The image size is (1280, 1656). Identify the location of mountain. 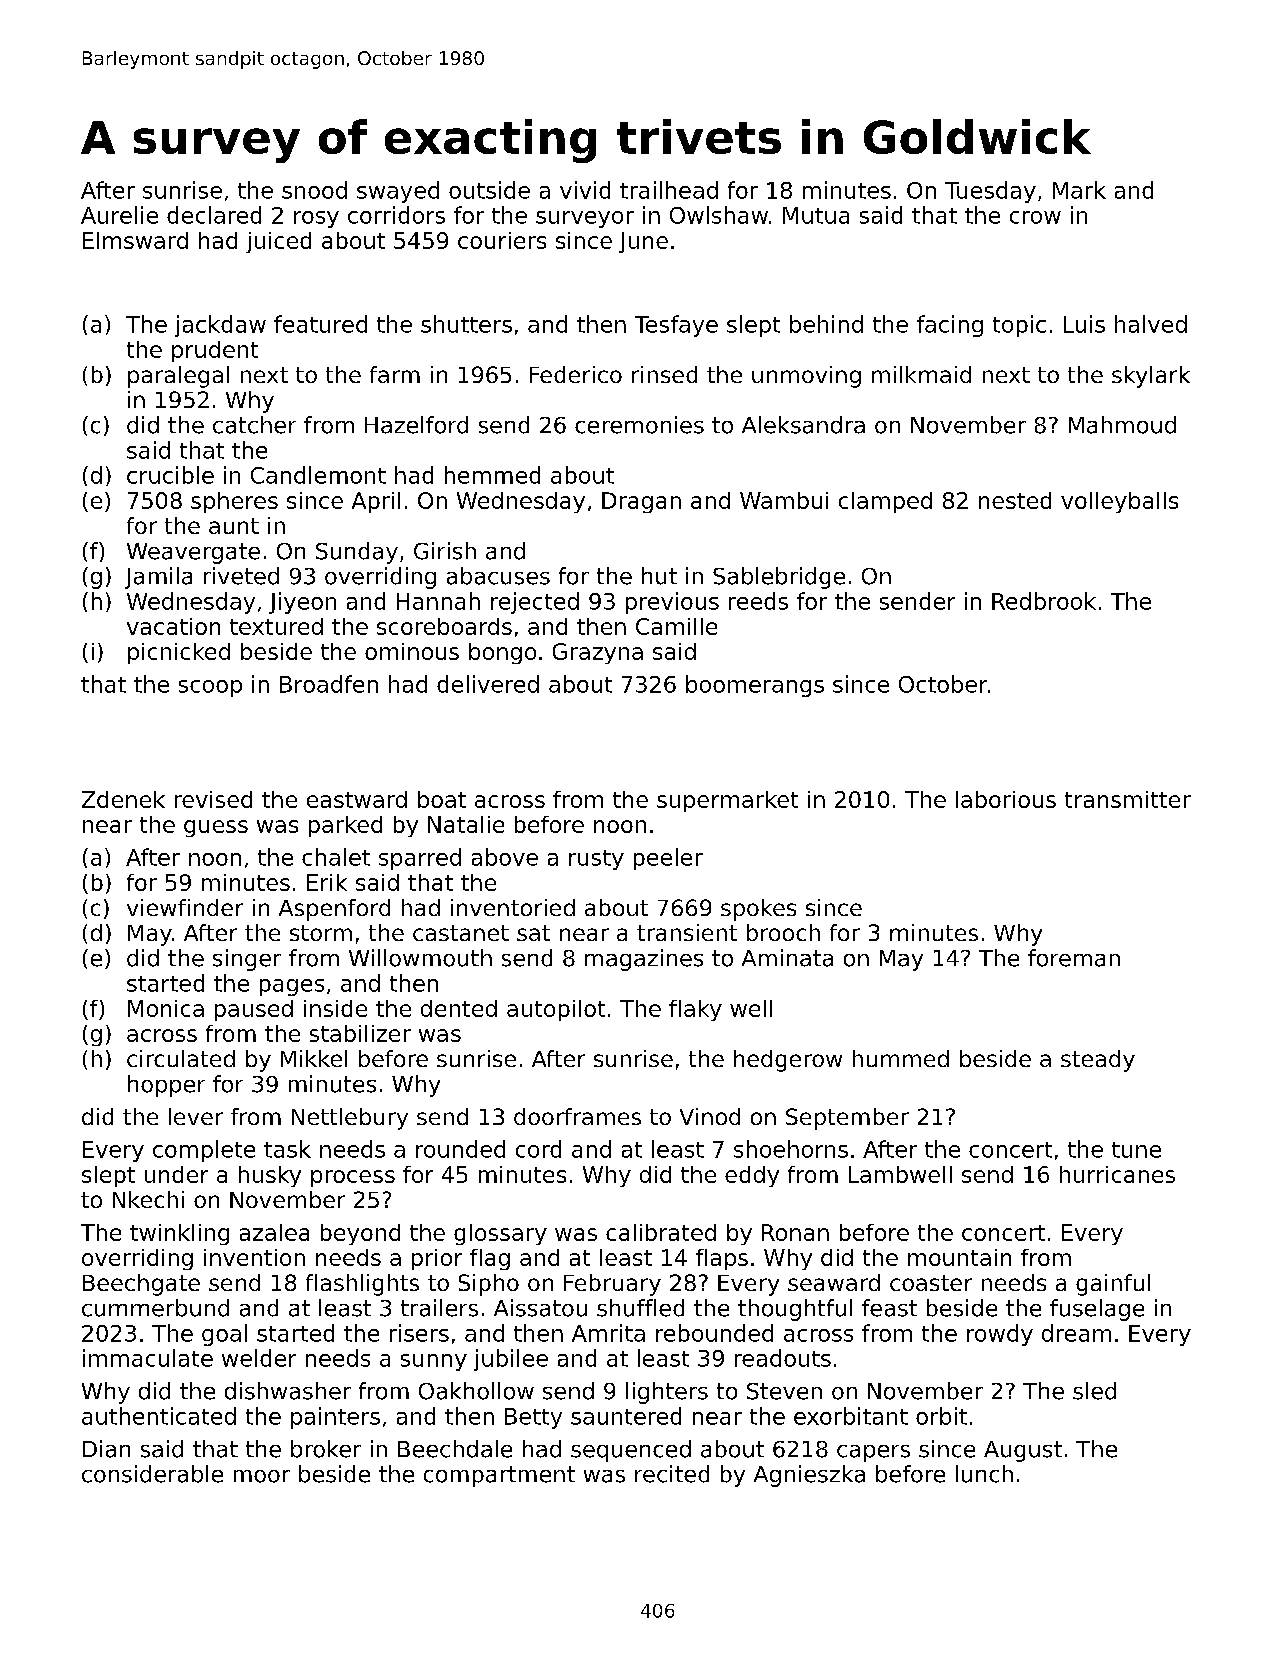
(959, 1257).
